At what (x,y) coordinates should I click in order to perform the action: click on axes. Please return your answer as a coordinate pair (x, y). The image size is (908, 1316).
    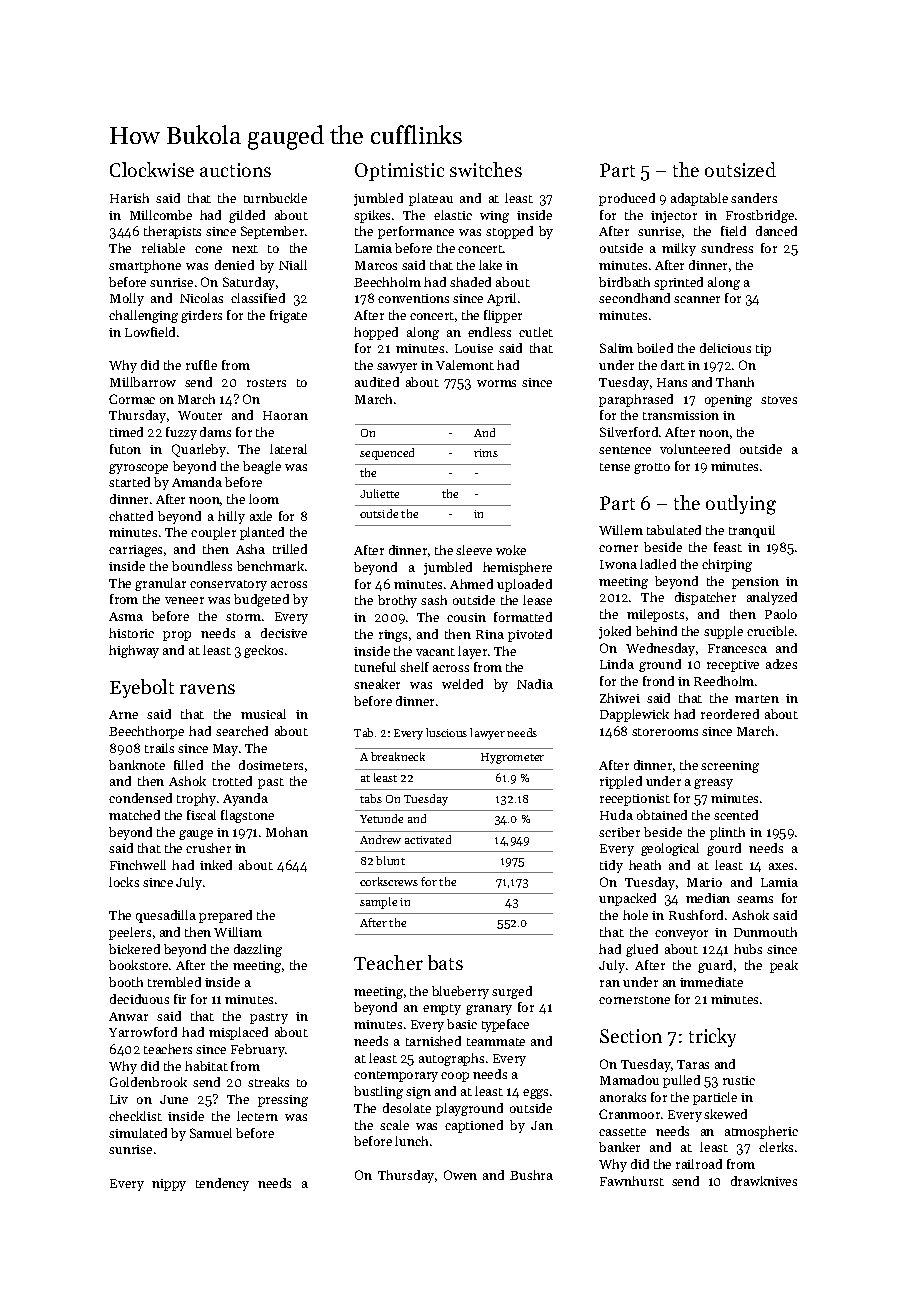
    Looking at the image, I should click on (781, 866).
